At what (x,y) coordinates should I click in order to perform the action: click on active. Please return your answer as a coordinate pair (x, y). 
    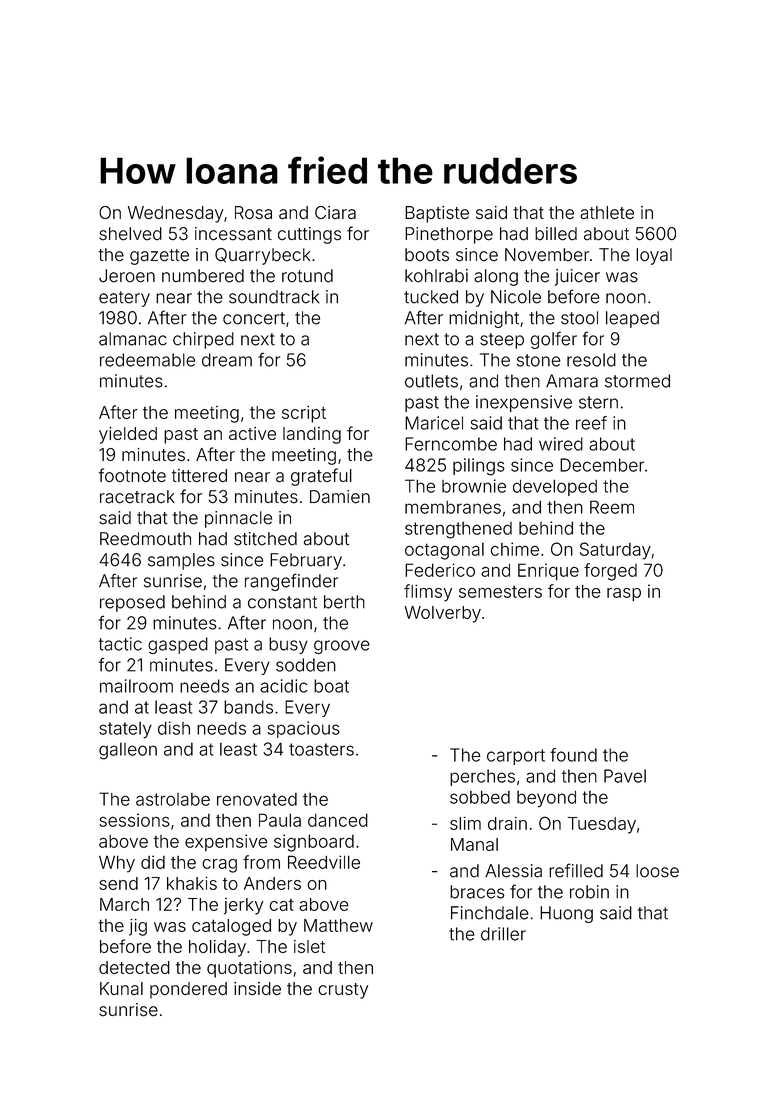
    Looking at the image, I should click on (252, 433).
